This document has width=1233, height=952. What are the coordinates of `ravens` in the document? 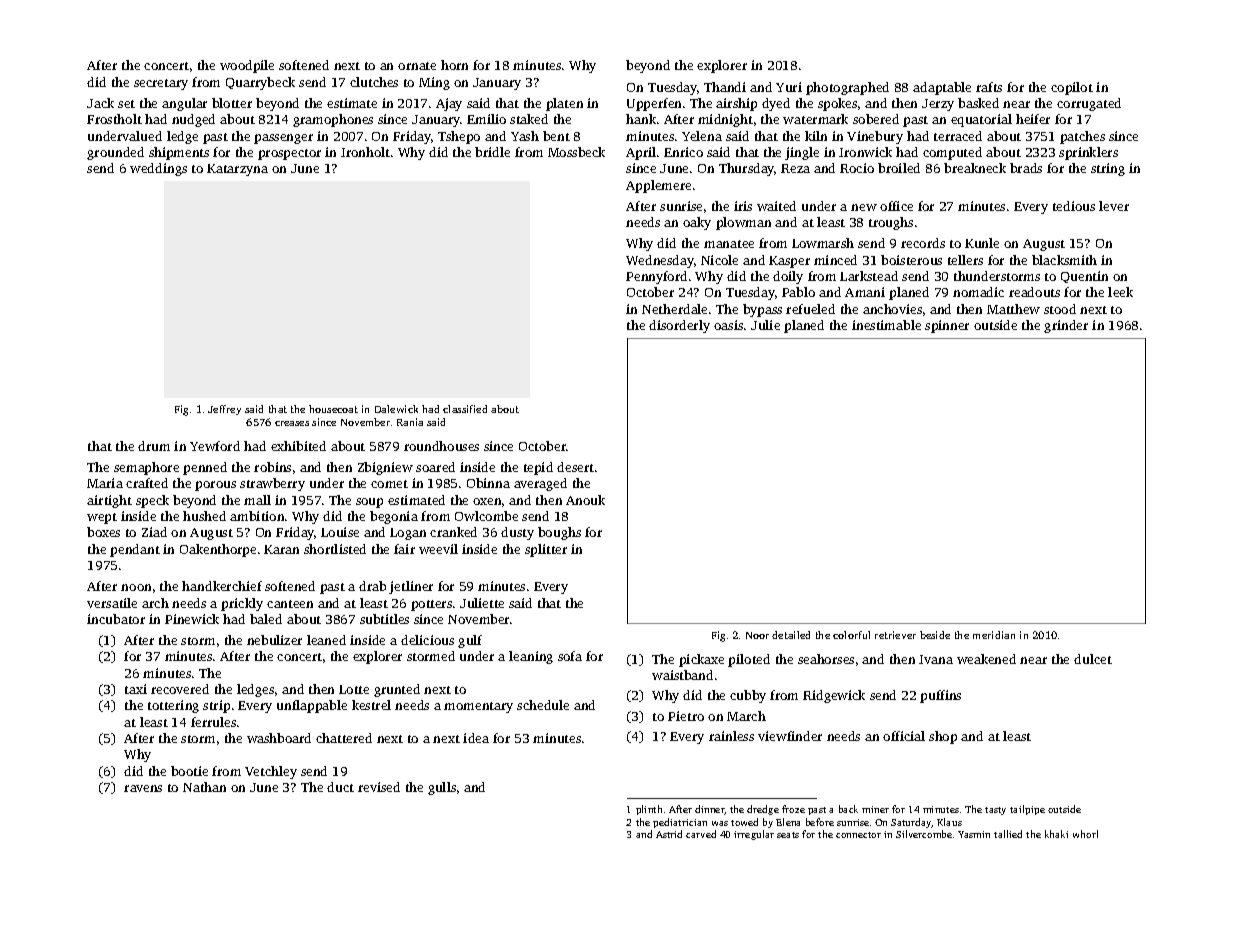 It's located at (143, 788).
